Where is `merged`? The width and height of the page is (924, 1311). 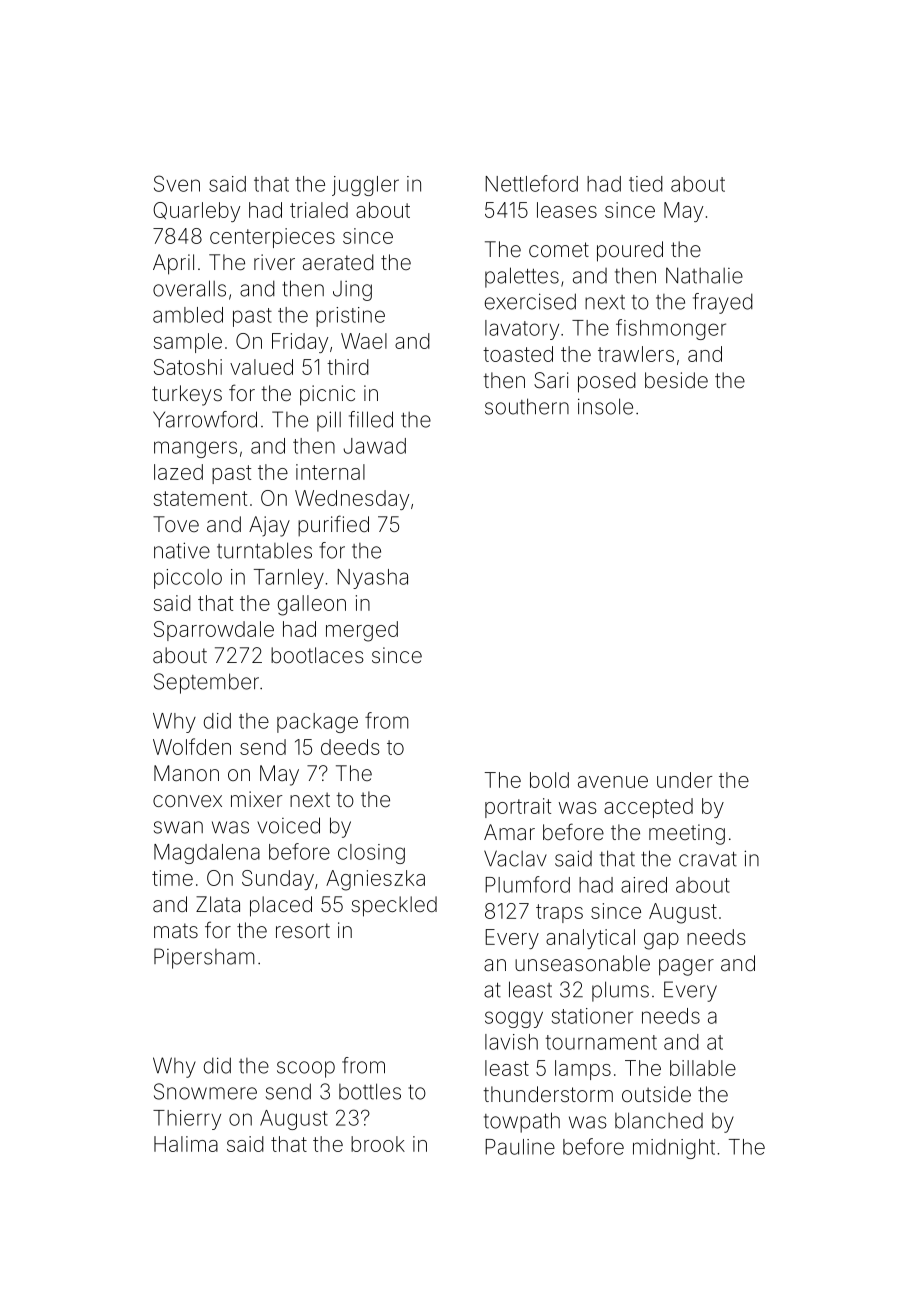 merged is located at coordinates (362, 631).
